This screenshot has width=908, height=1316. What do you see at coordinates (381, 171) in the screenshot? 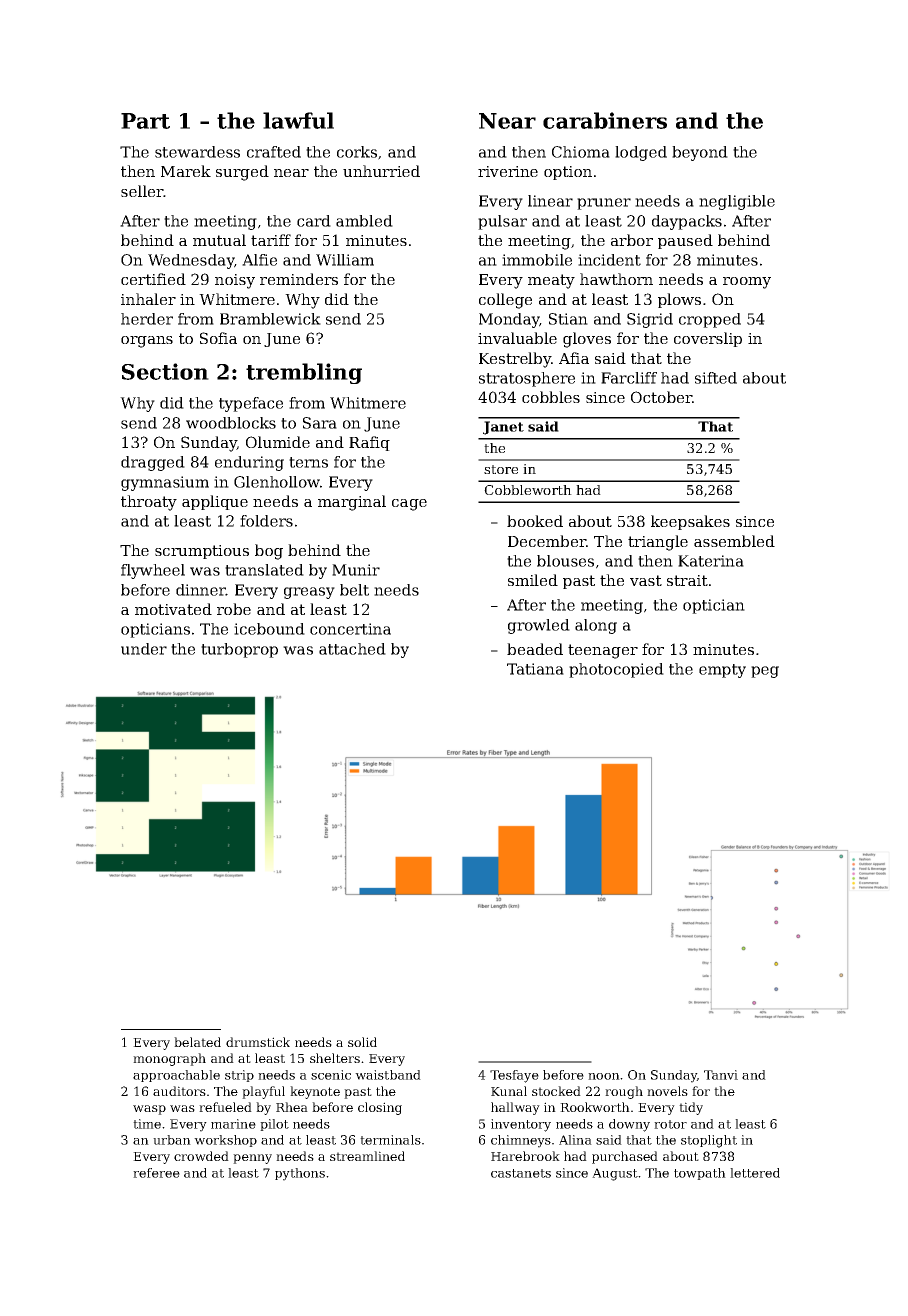
I see `unhurried` at bounding box center [381, 171].
